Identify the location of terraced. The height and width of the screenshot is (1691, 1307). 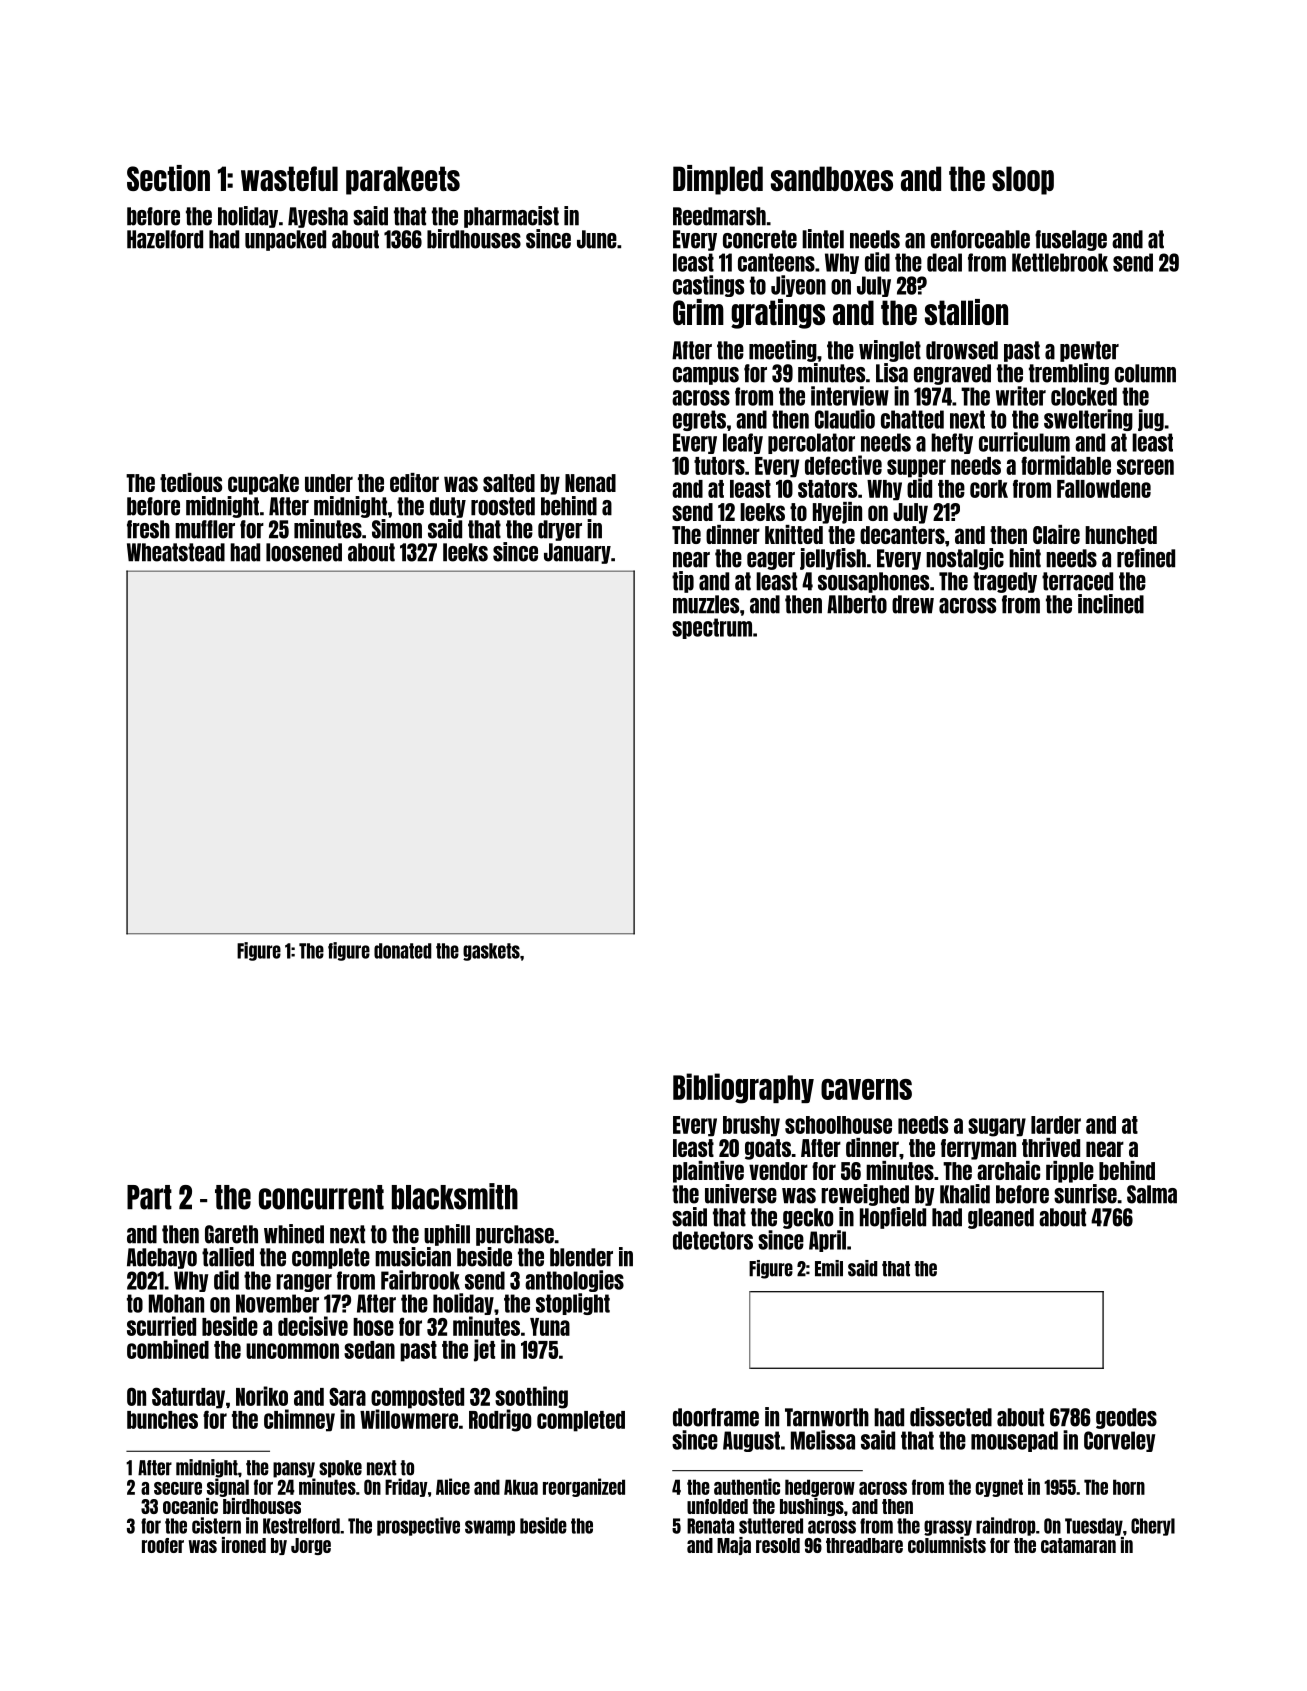
(1077, 581).
